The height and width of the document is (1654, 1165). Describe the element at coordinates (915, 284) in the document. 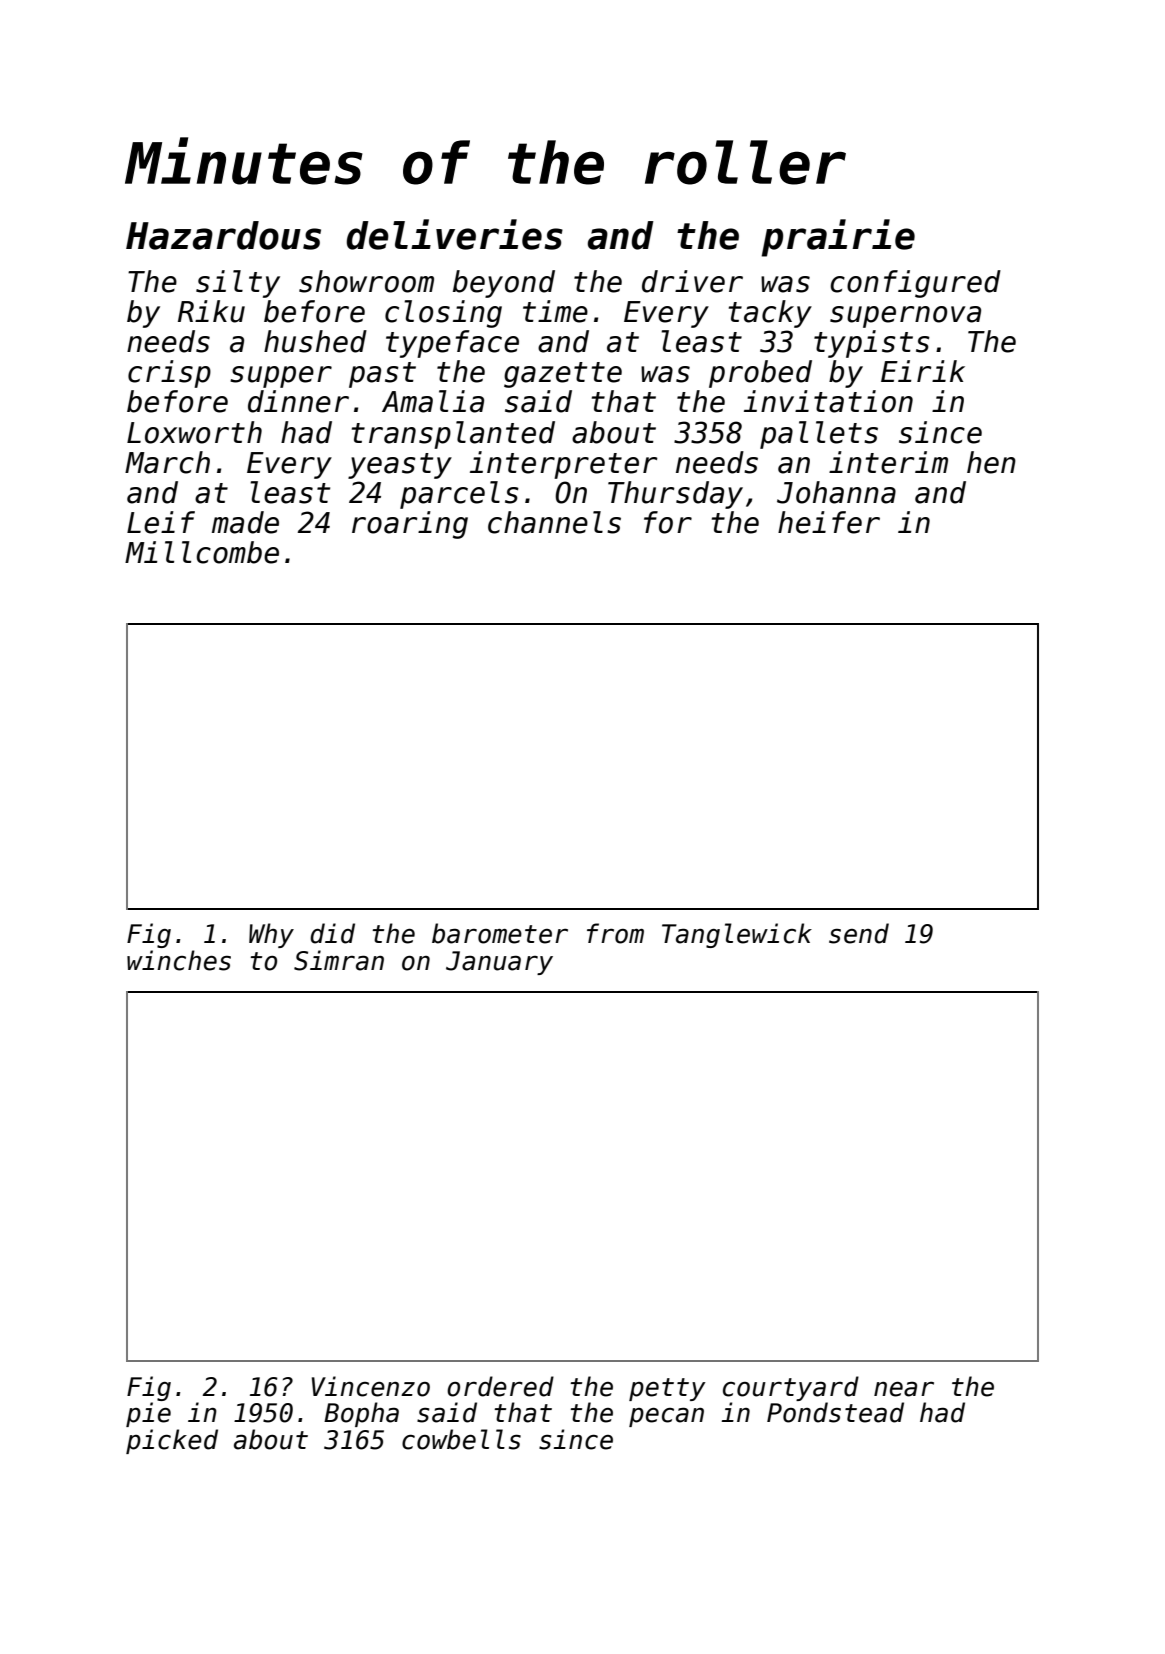

I see `configured` at that location.
